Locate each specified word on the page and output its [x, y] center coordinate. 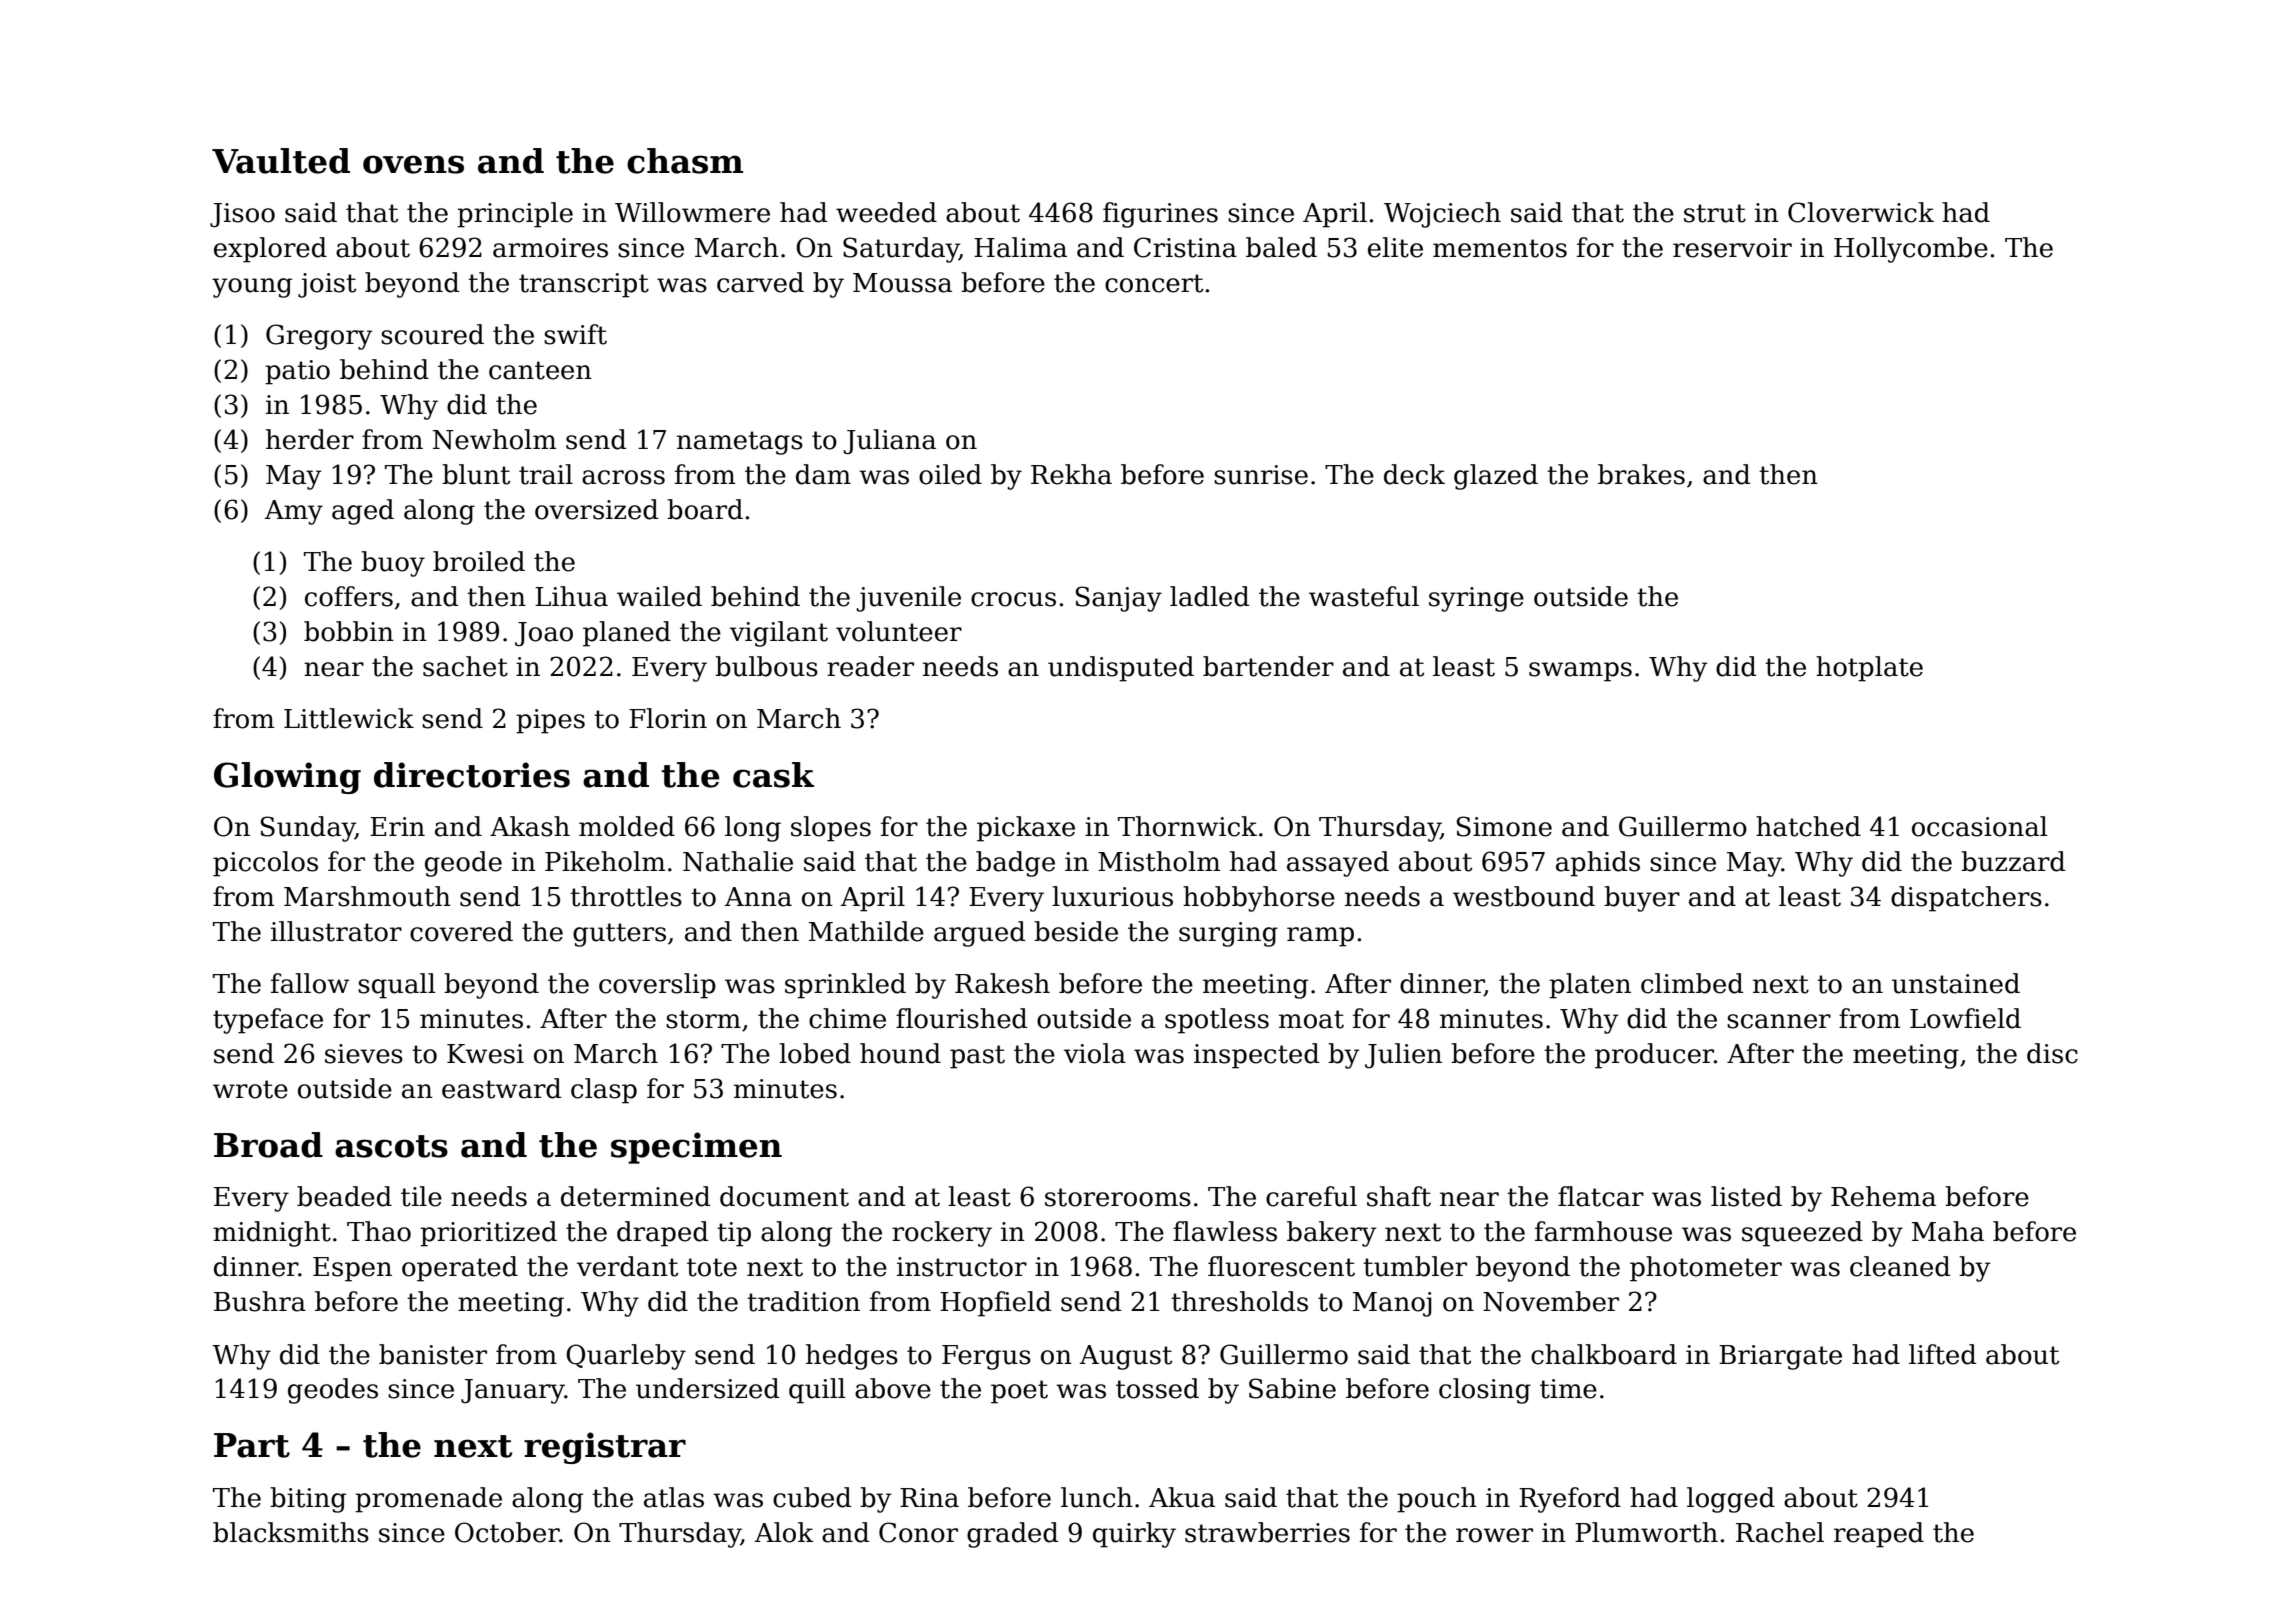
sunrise [1261, 475]
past [977, 1057]
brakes [1641, 474]
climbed [1692, 983]
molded [627, 826]
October [507, 1532]
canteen [540, 370]
